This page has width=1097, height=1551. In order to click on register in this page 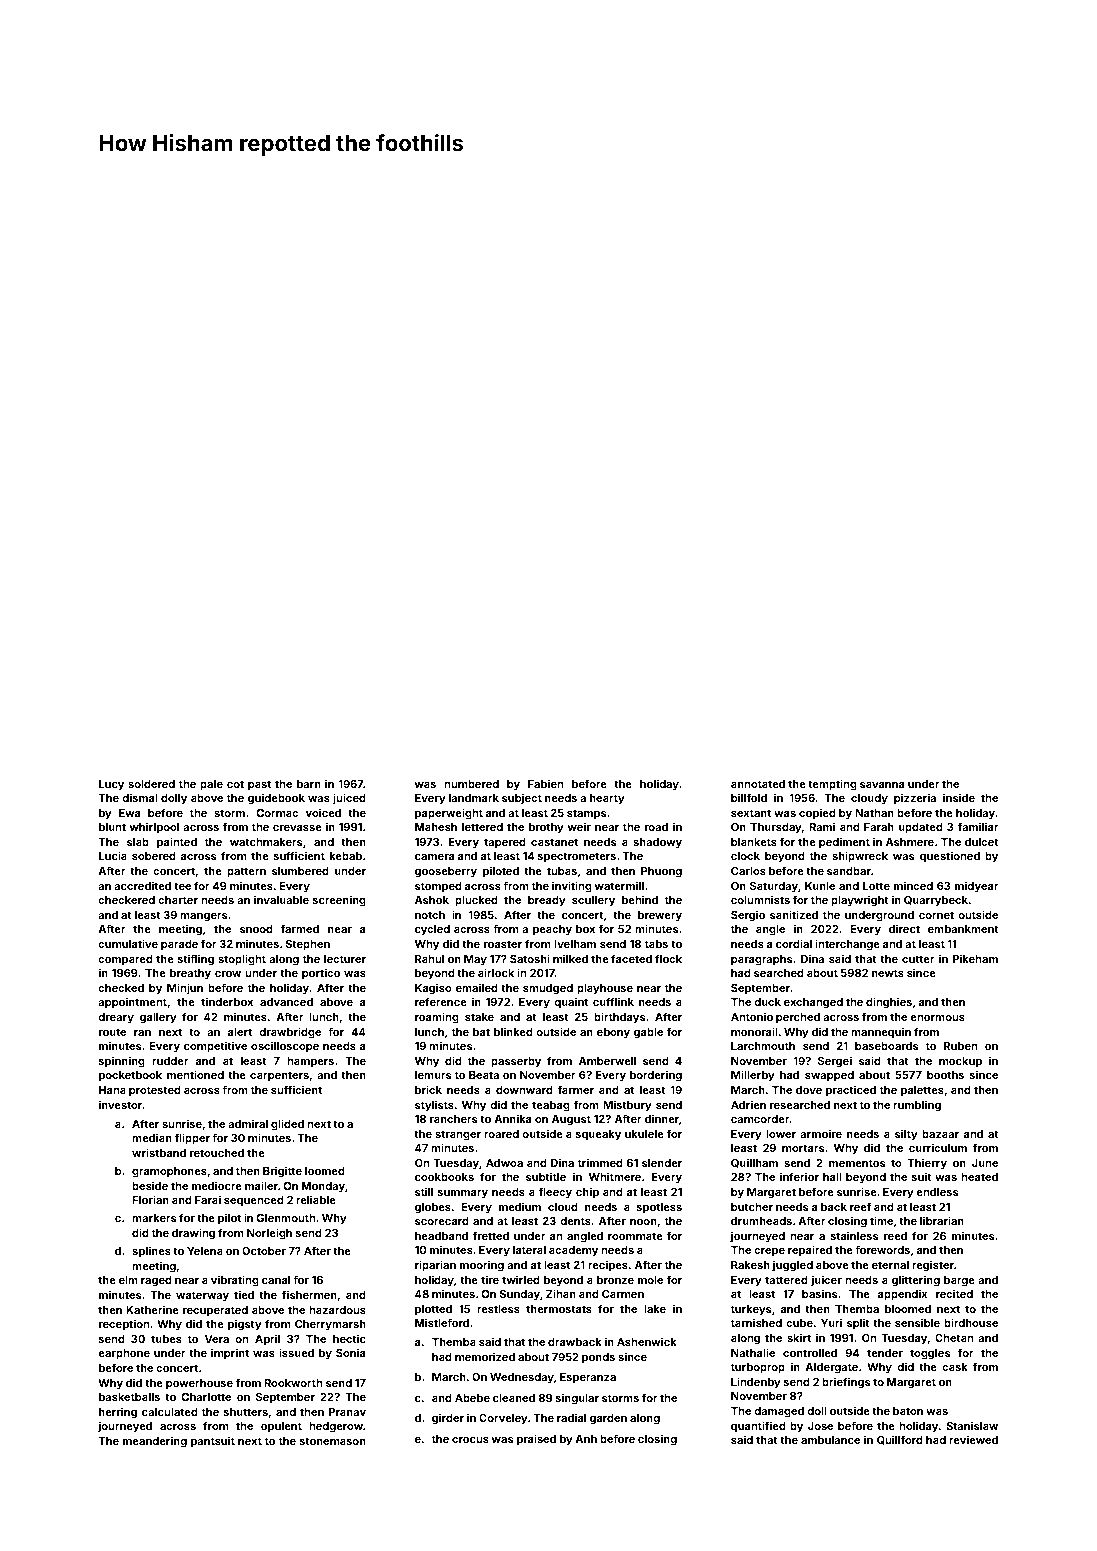, I will do `click(933, 1266)`.
